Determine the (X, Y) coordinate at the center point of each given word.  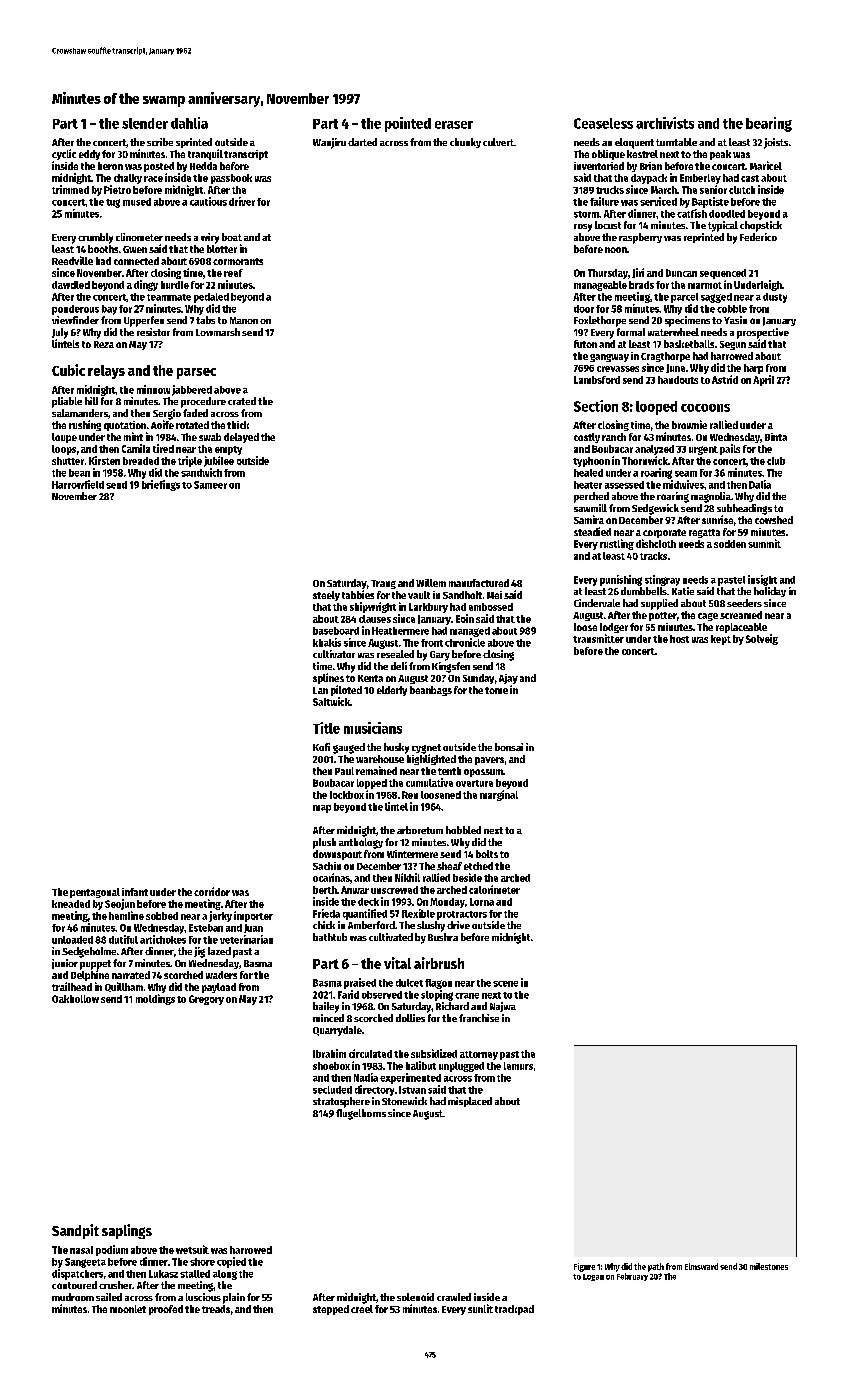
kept (721, 640)
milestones (769, 1266)
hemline (126, 915)
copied (231, 1262)
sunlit (480, 1308)
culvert (498, 142)
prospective (763, 333)
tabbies (358, 594)
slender (145, 123)
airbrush (439, 963)
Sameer (210, 485)
